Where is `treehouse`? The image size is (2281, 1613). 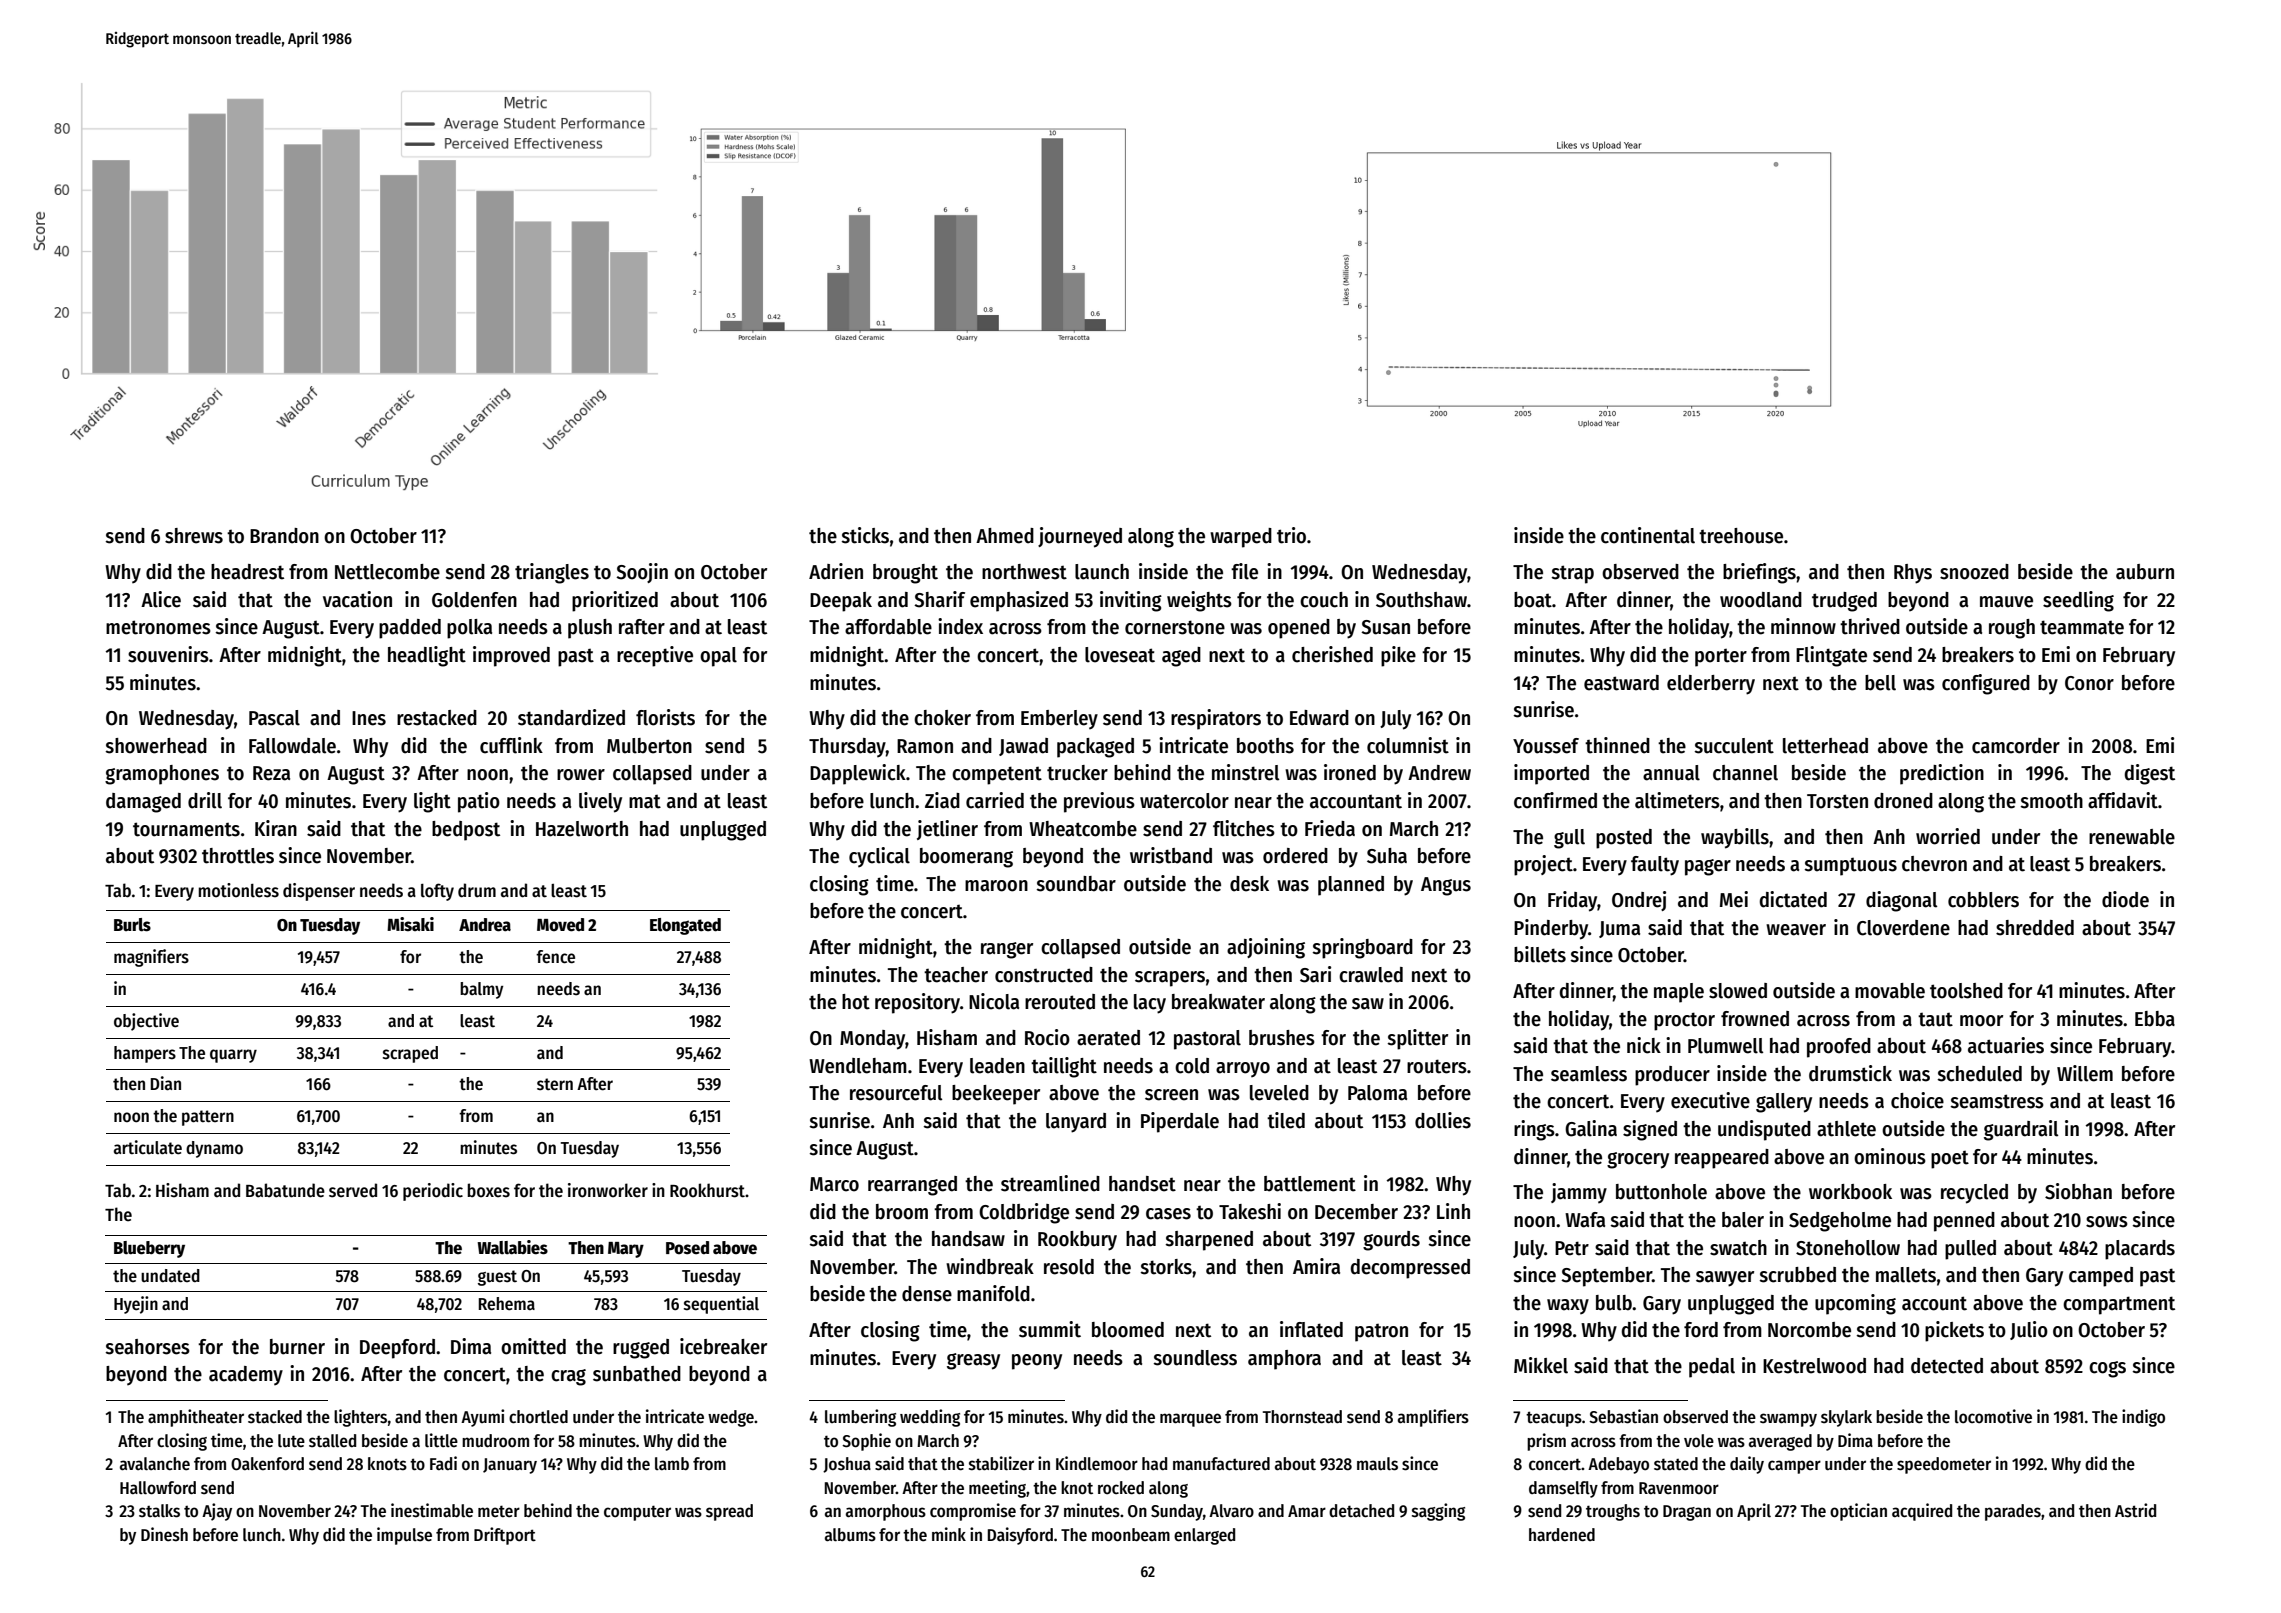 treehouse is located at coordinates (1741, 536).
